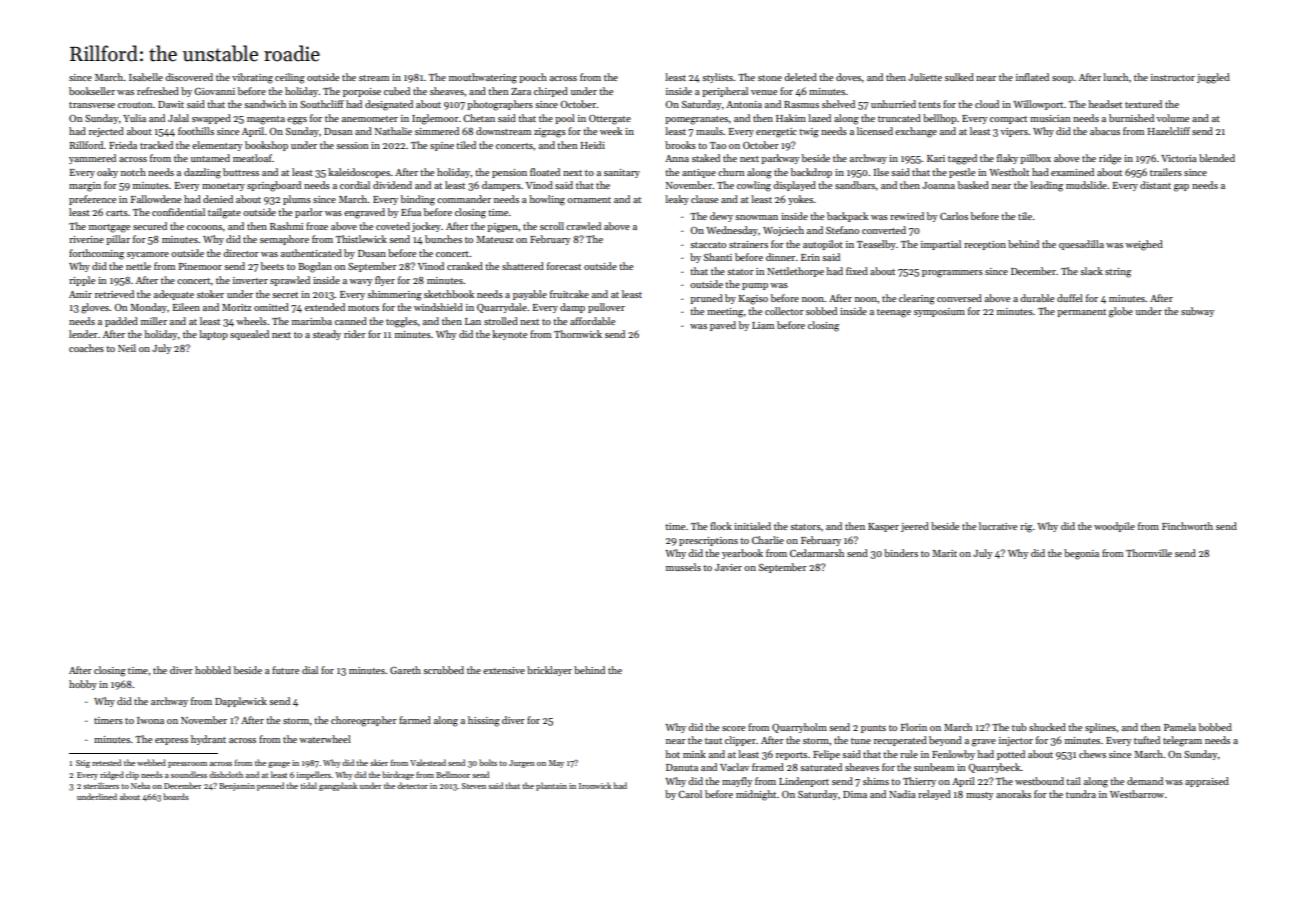 The image size is (1308, 924). Describe the element at coordinates (723, 326) in the page. I see `paved` at that location.
